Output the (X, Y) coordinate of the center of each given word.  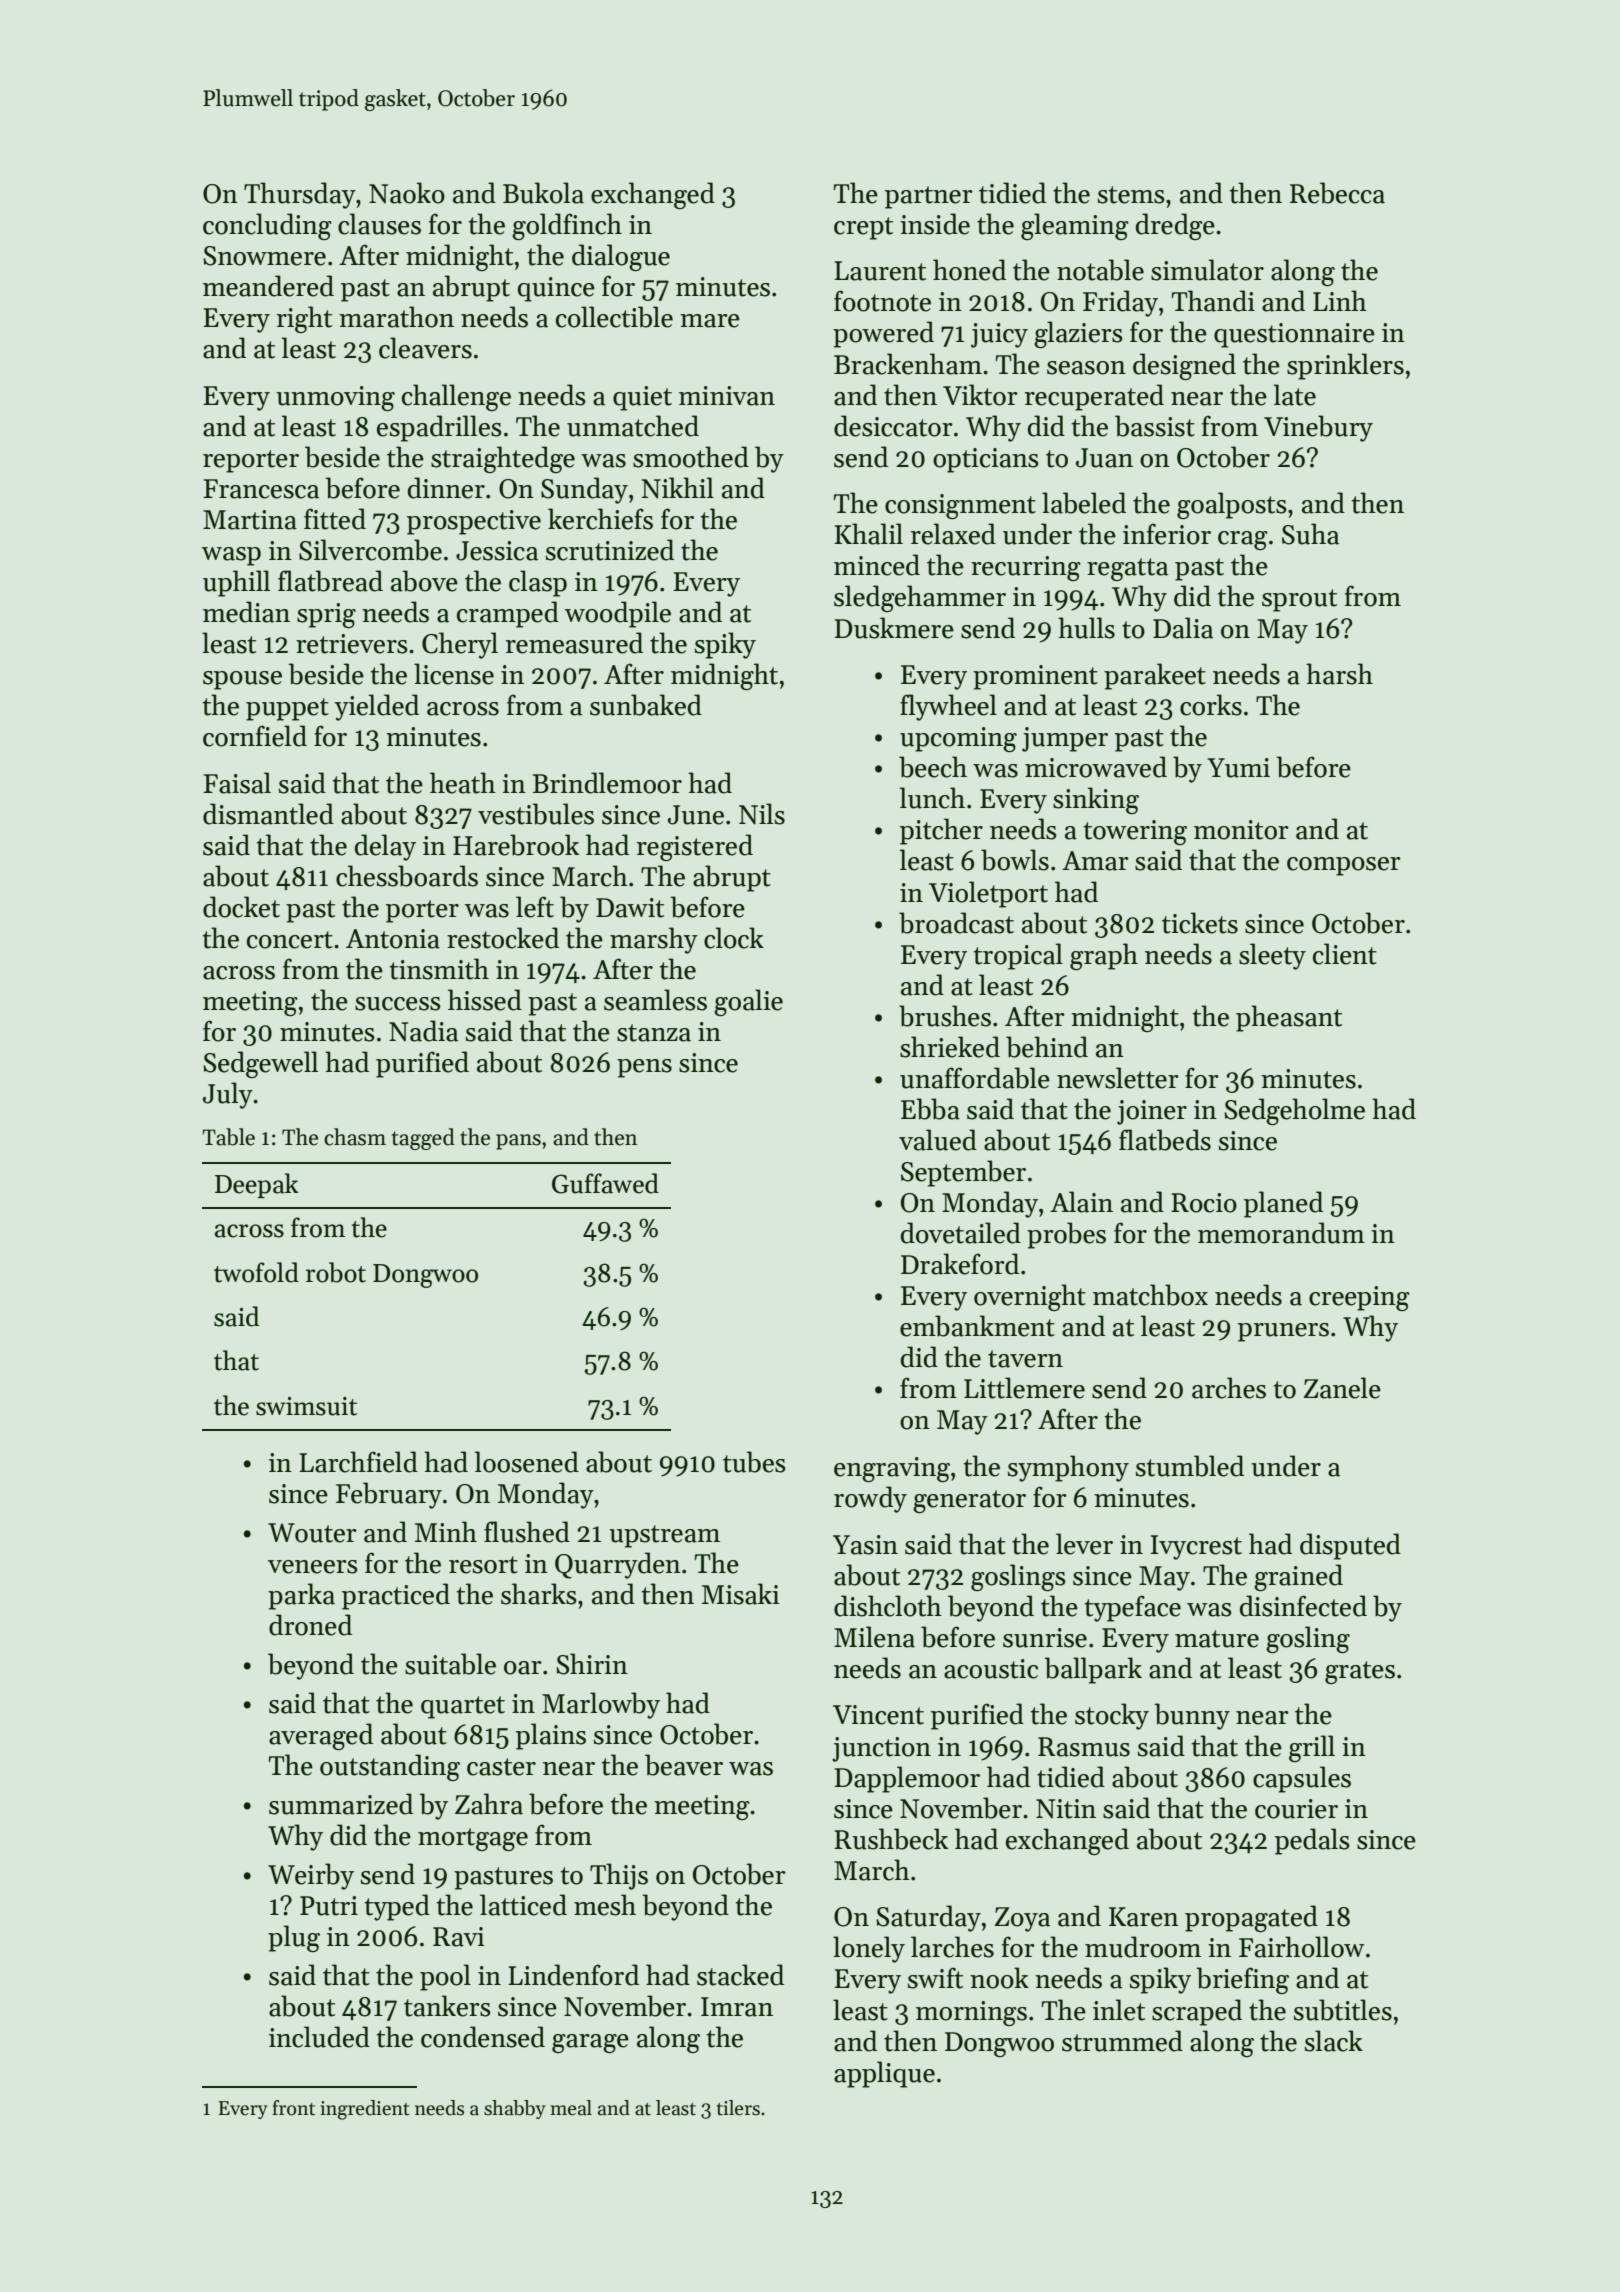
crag (1243, 540)
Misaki (741, 1594)
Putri (329, 1906)
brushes (945, 1016)
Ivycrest (1196, 1547)
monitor (1241, 830)
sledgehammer (920, 598)
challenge (456, 397)
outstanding (390, 1767)
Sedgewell (260, 1064)
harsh (1339, 674)
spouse (242, 680)
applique (884, 2074)
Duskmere (894, 628)
